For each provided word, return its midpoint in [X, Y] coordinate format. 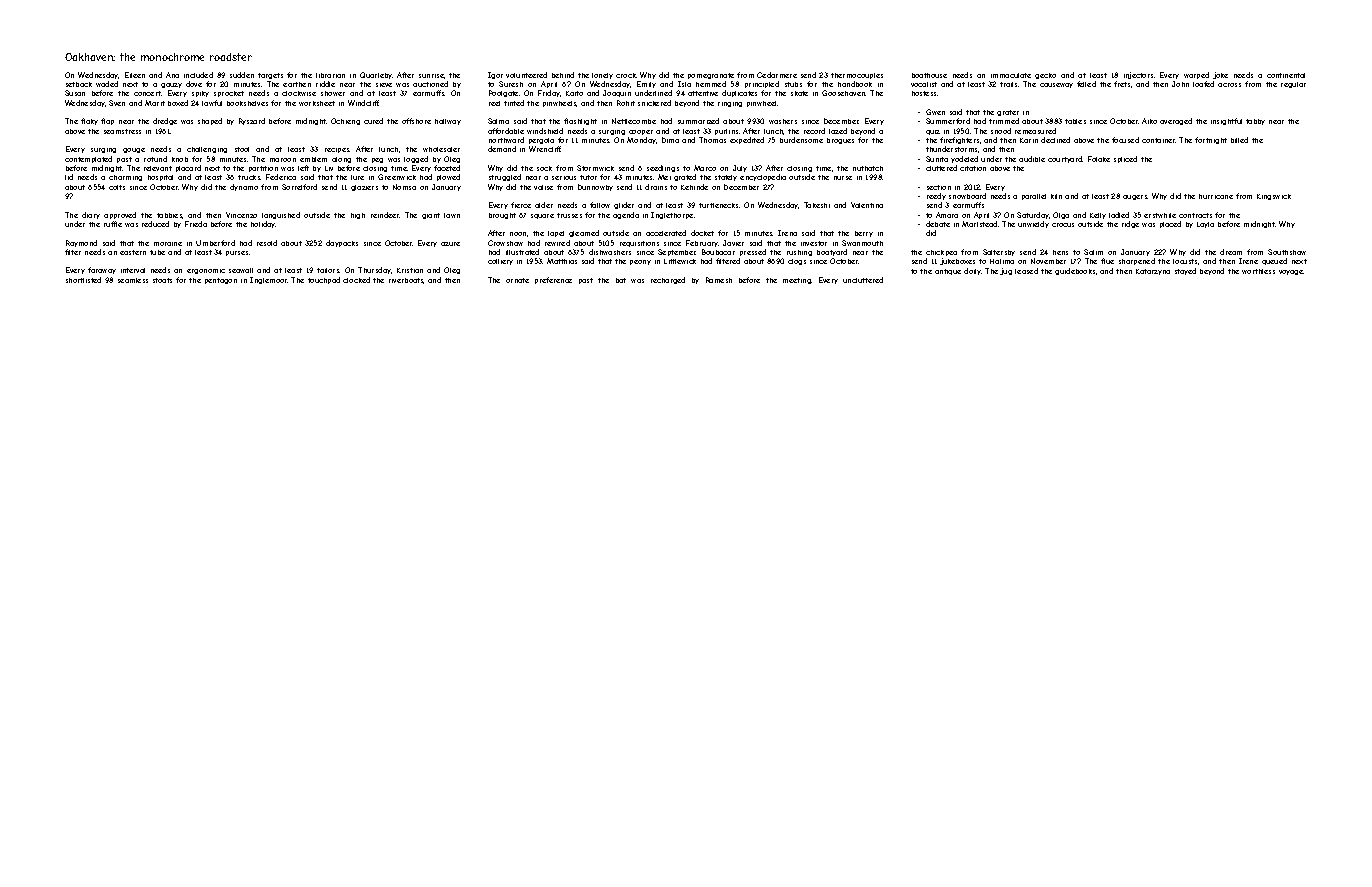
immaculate [1011, 75]
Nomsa [404, 187]
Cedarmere [777, 75]
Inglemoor [269, 280]
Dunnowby [595, 187]
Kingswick [1274, 197]
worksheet [317, 103]
